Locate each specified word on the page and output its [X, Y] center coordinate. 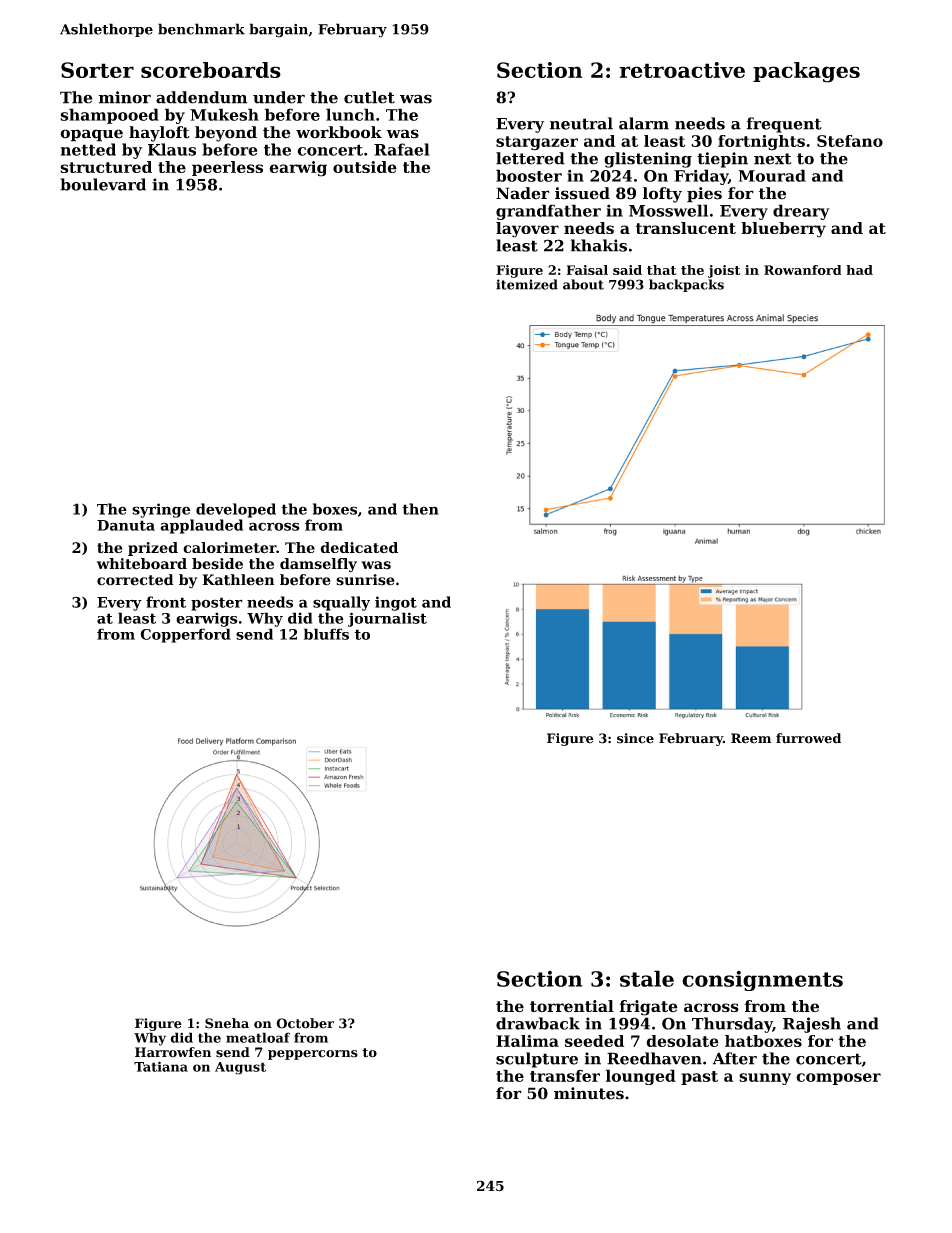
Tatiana [161, 1066]
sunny [765, 1079]
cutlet [369, 97]
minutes [589, 1093]
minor [125, 97]
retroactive [682, 70]
